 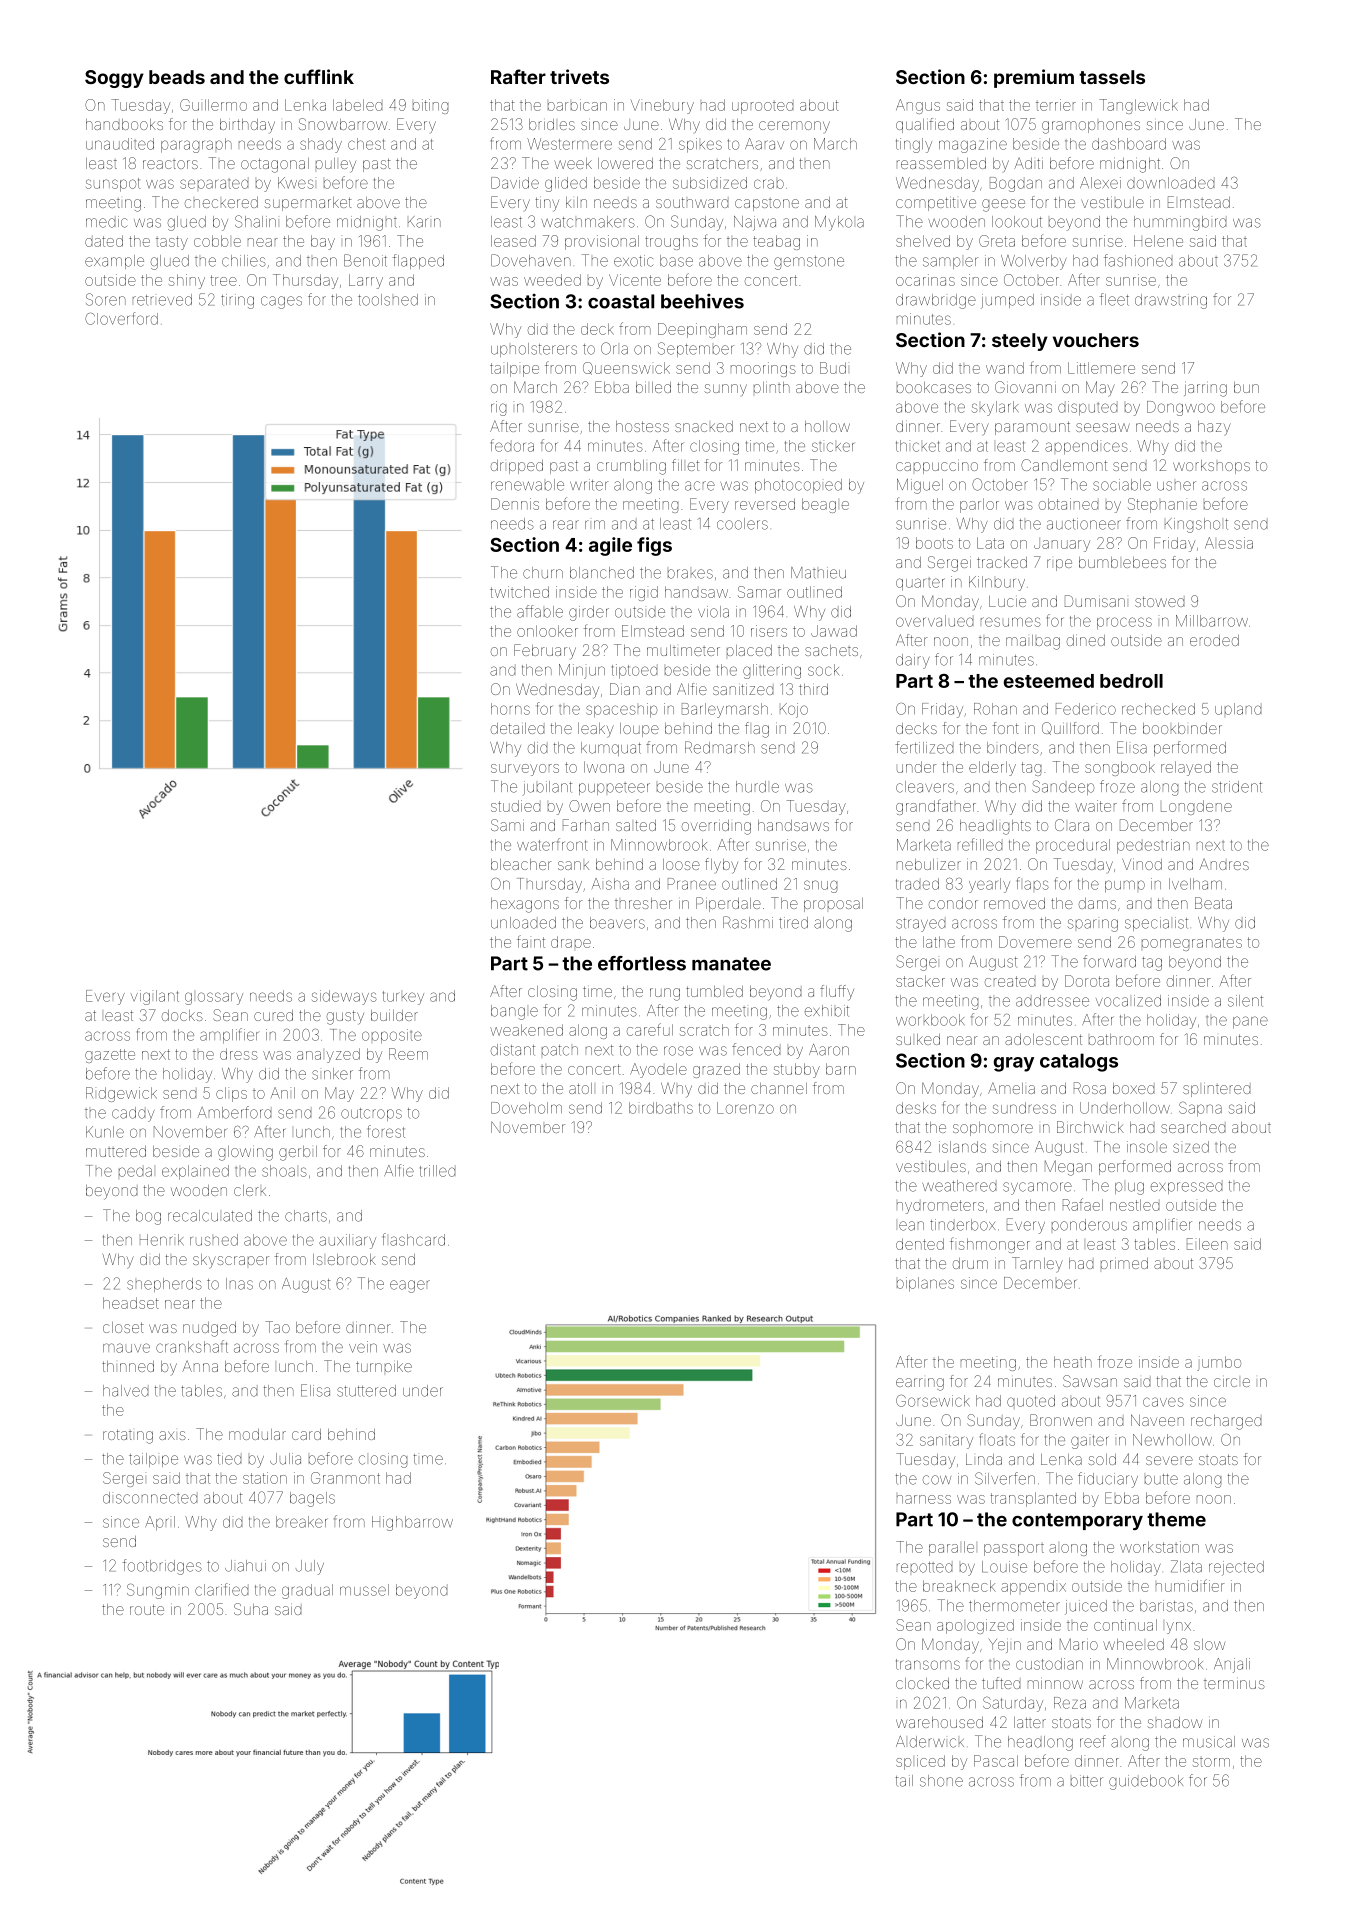 What do you see at coordinates (1034, 262) in the page?
I see `Wolverby` at bounding box center [1034, 262].
